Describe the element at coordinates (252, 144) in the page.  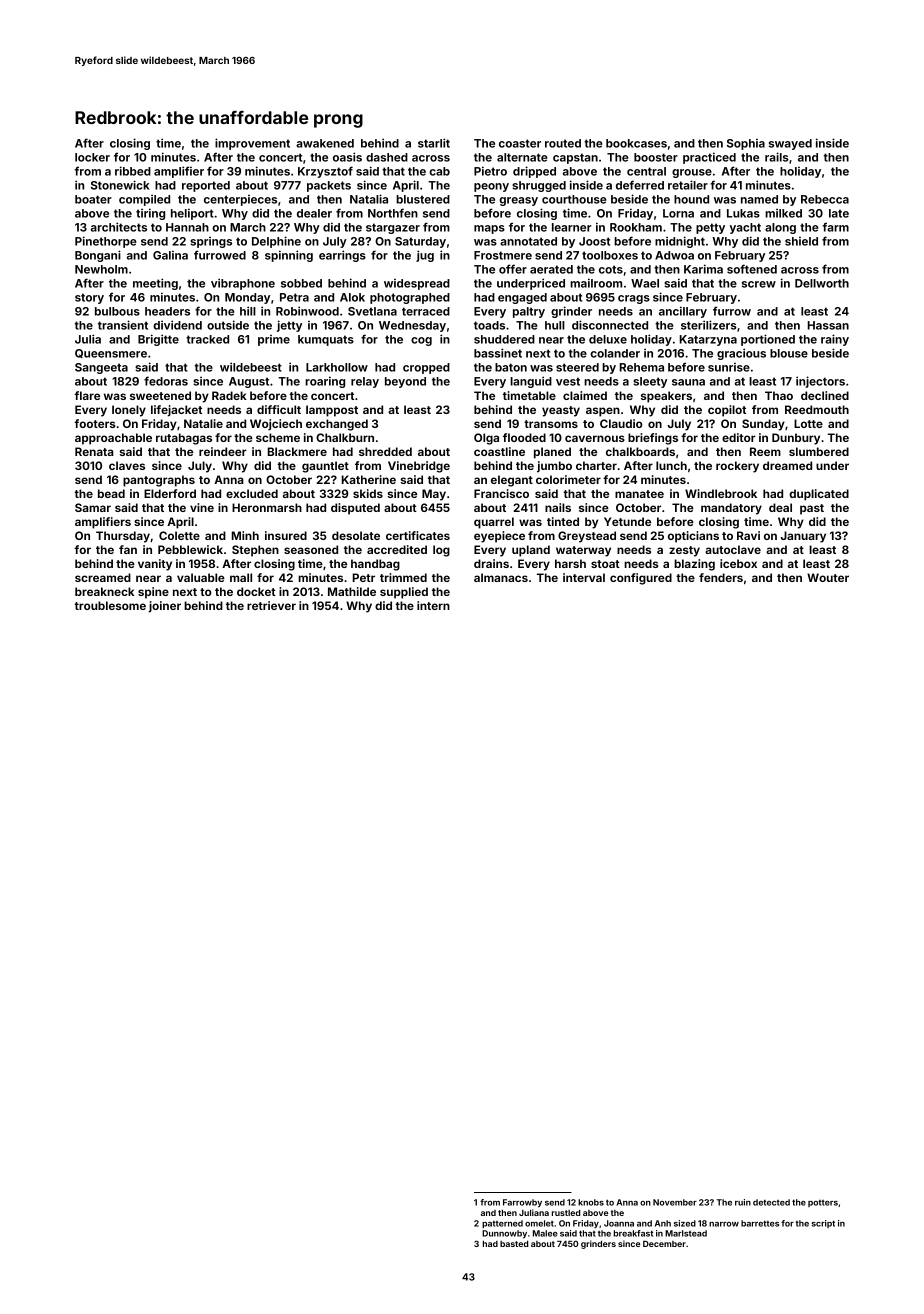
I see `improvement` at that location.
